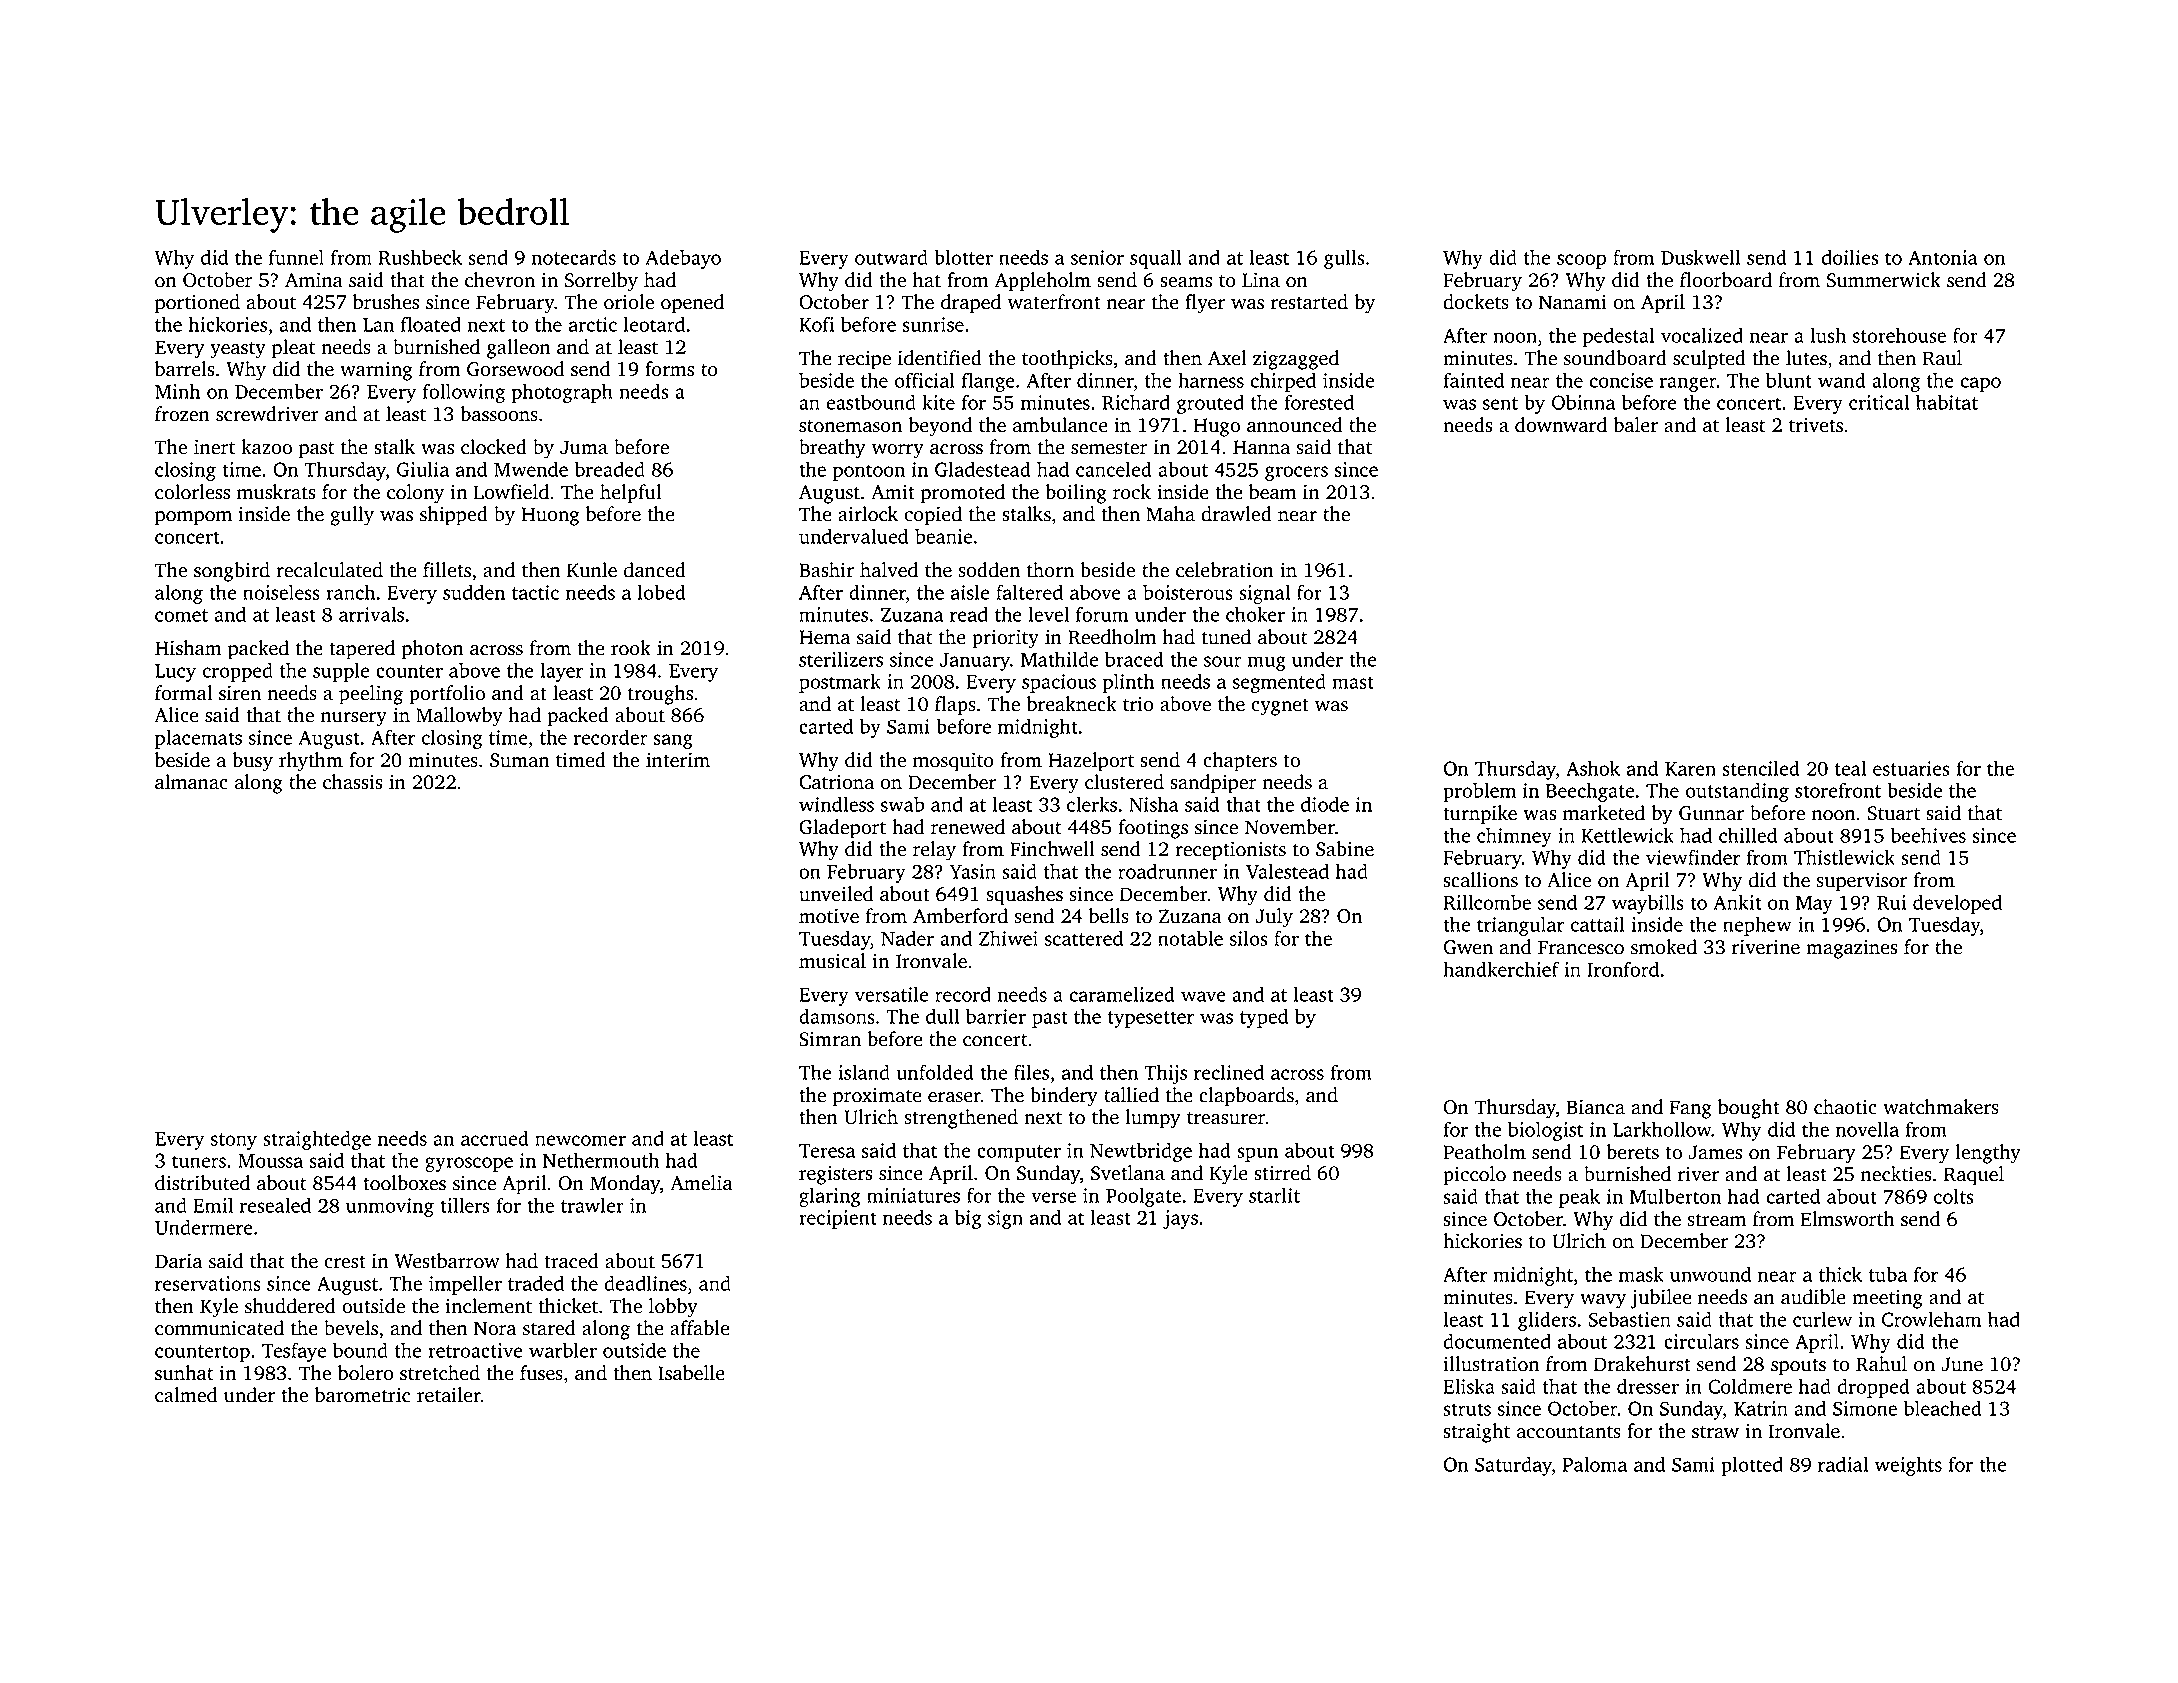  I want to click on Gladeport, so click(842, 829).
